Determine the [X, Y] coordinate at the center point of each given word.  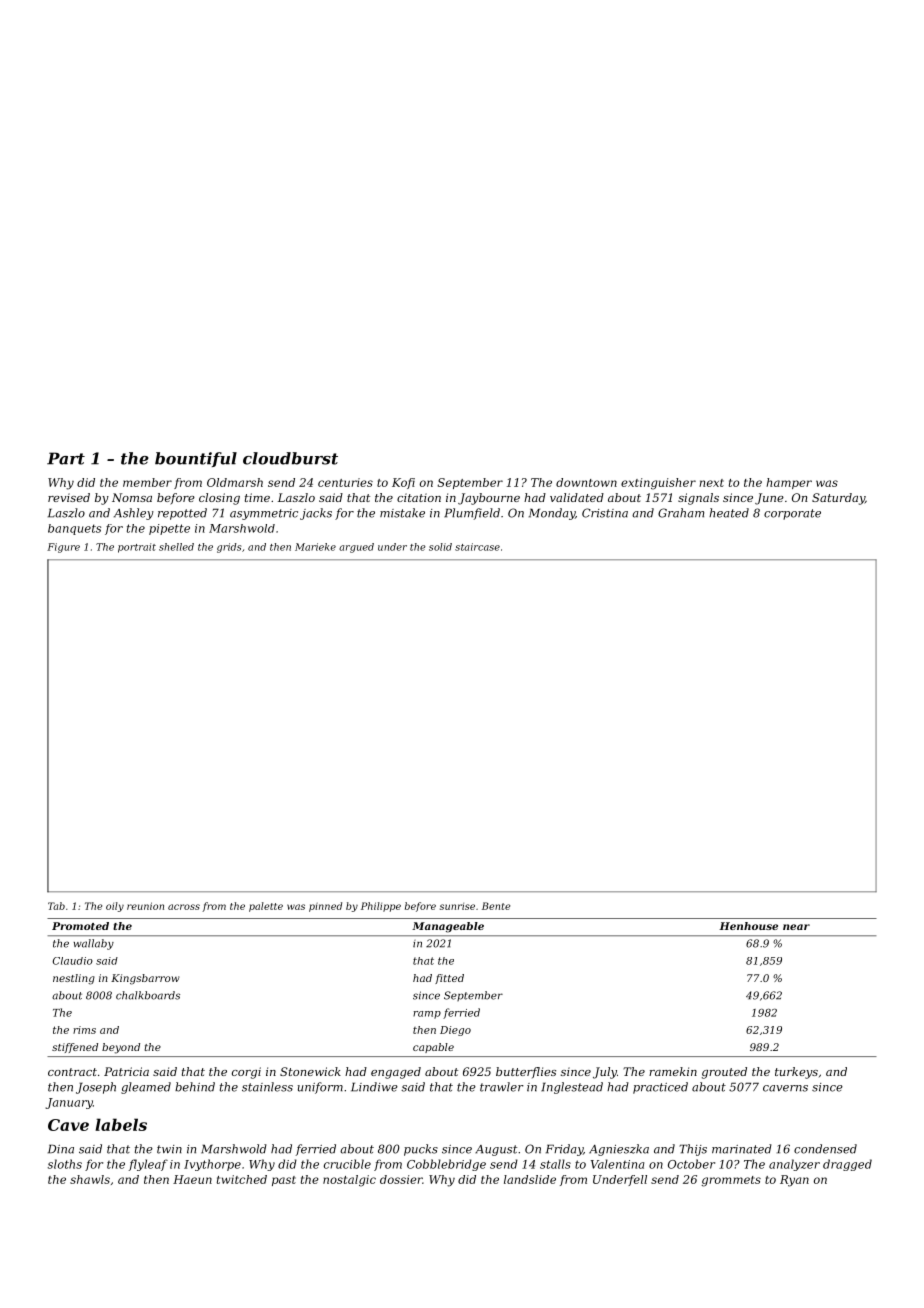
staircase [477, 547]
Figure [63, 548]
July [605, 1073]
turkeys [796, 1073]
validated [577, 497]
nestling [74, 979]
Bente [496, 906]
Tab [56, 906]
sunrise [457, 906]
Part [66, 458]
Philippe [381, 907]
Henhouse [748, 926]
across [184, 907]
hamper [789, 483]
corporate [792, 514]
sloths [65, 1164]
